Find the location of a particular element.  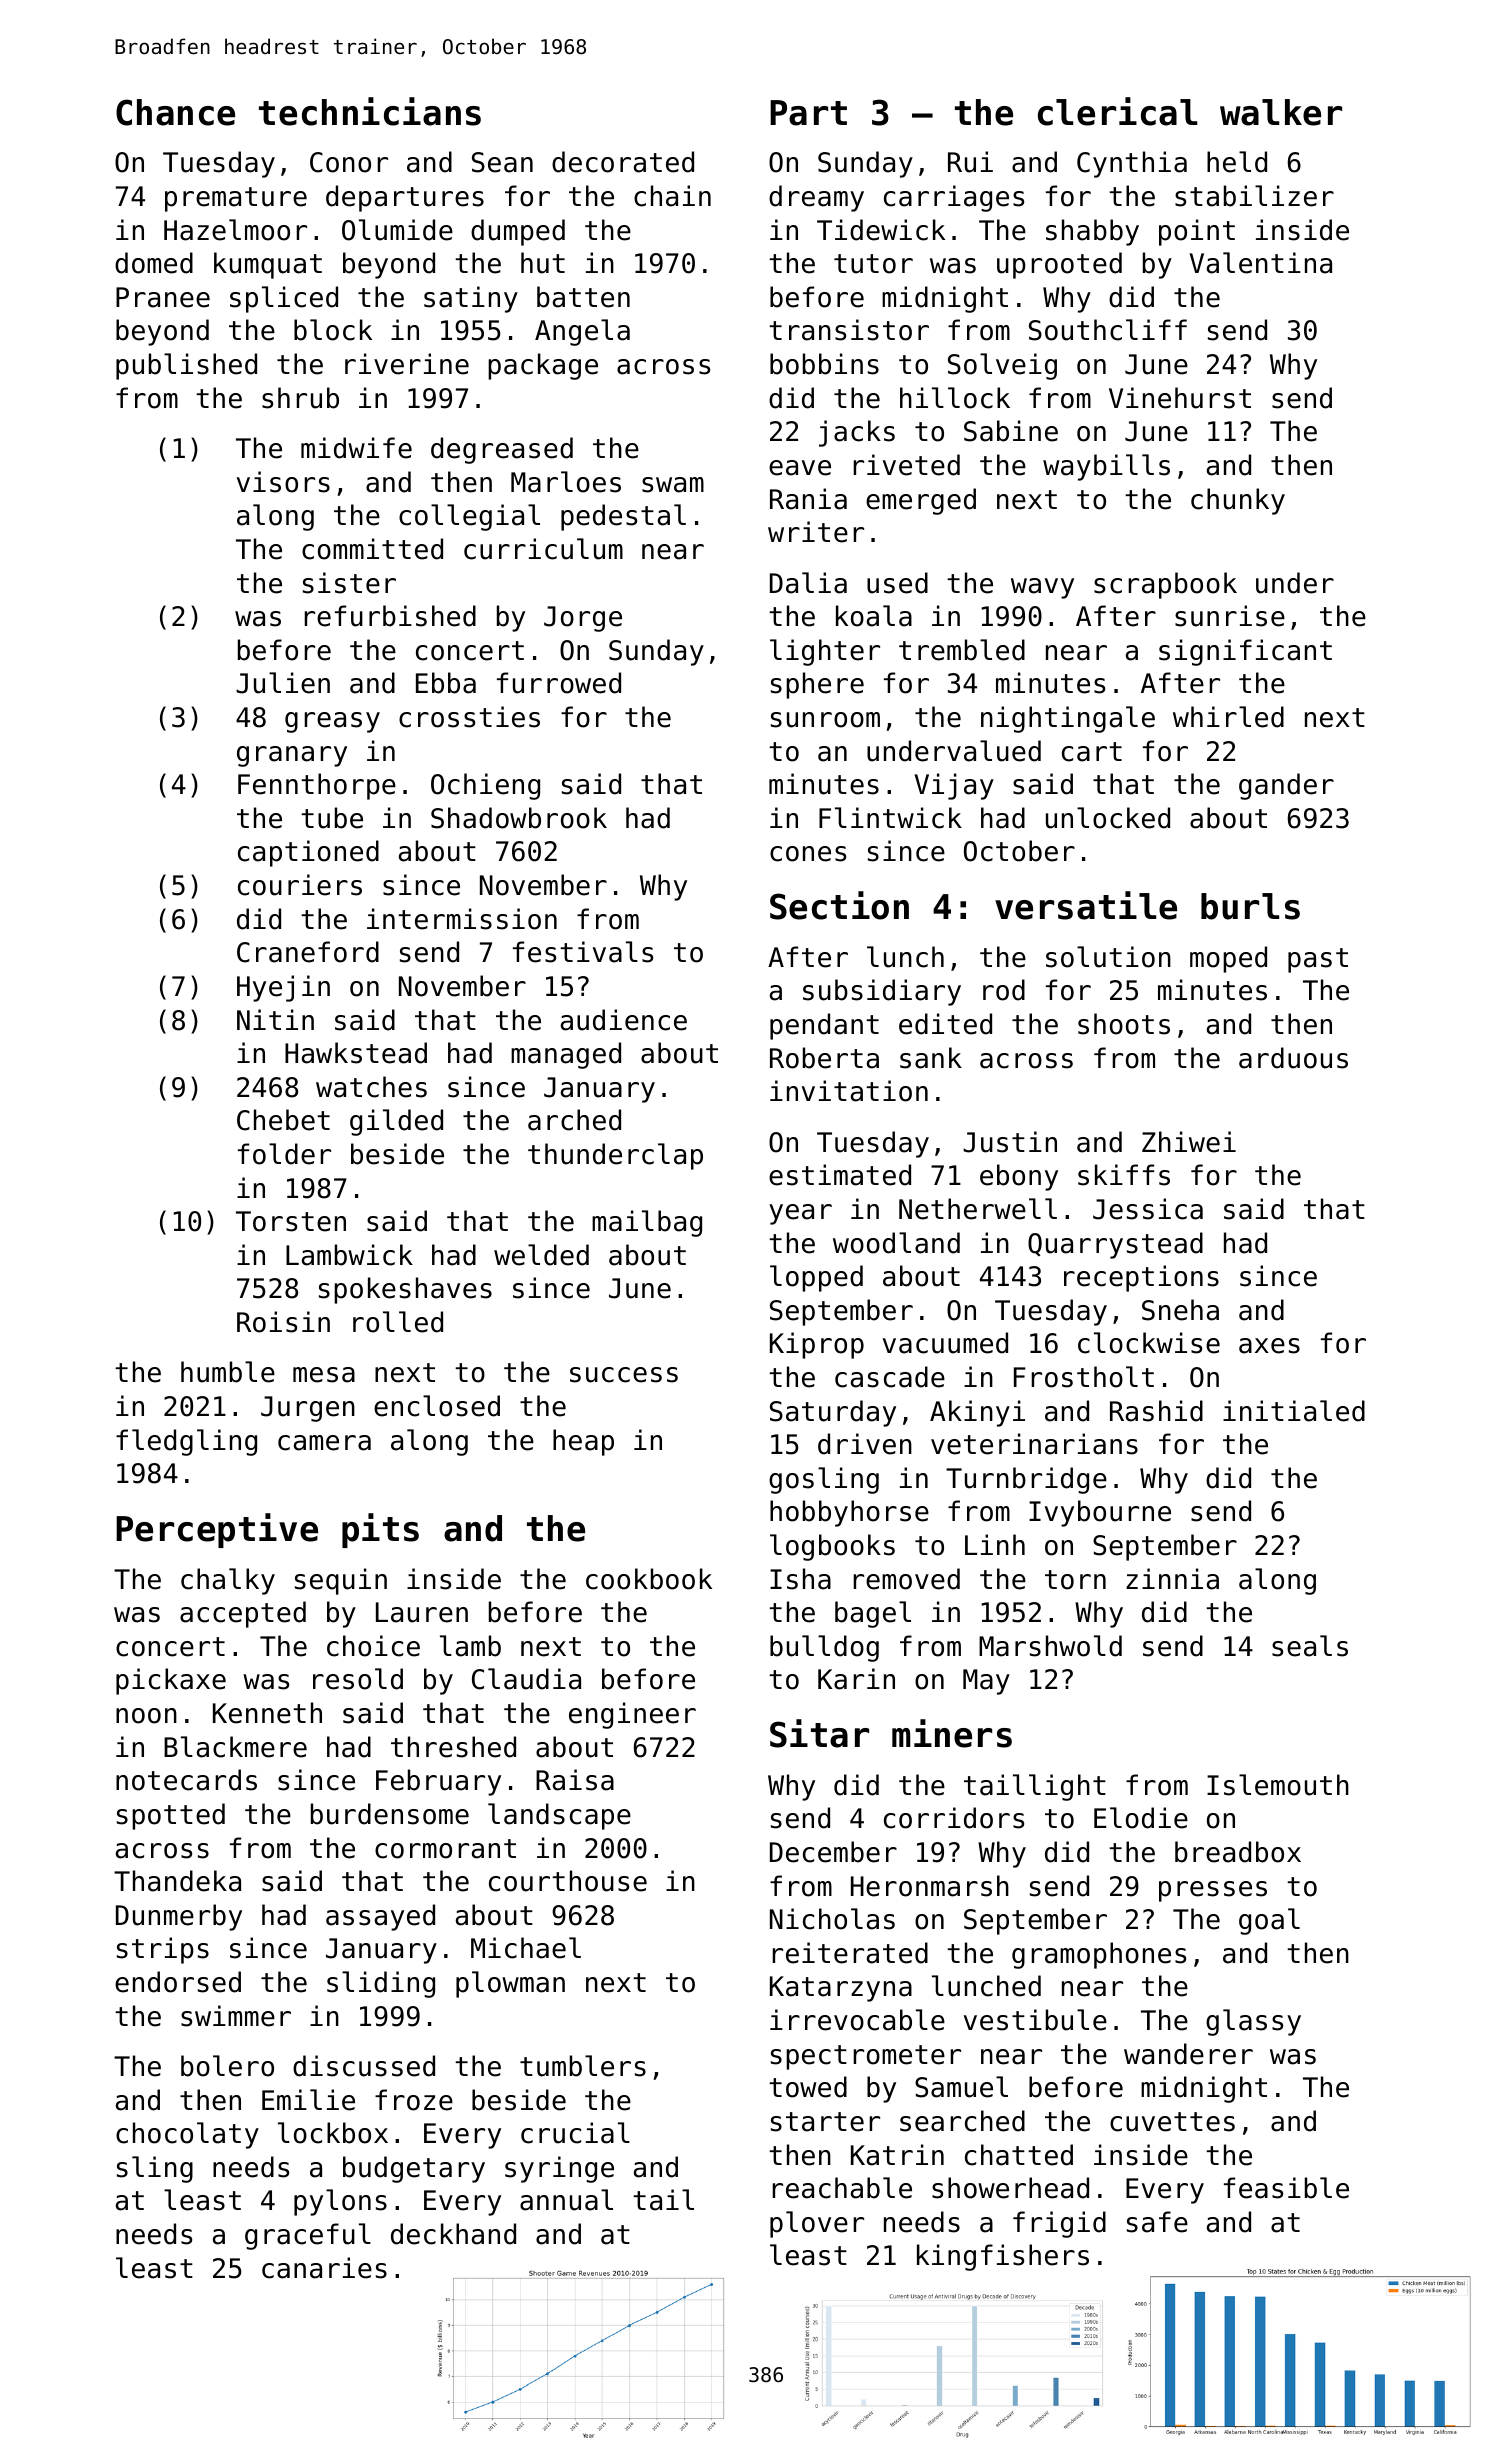

waybills is located at coordinates (1106, 467).
